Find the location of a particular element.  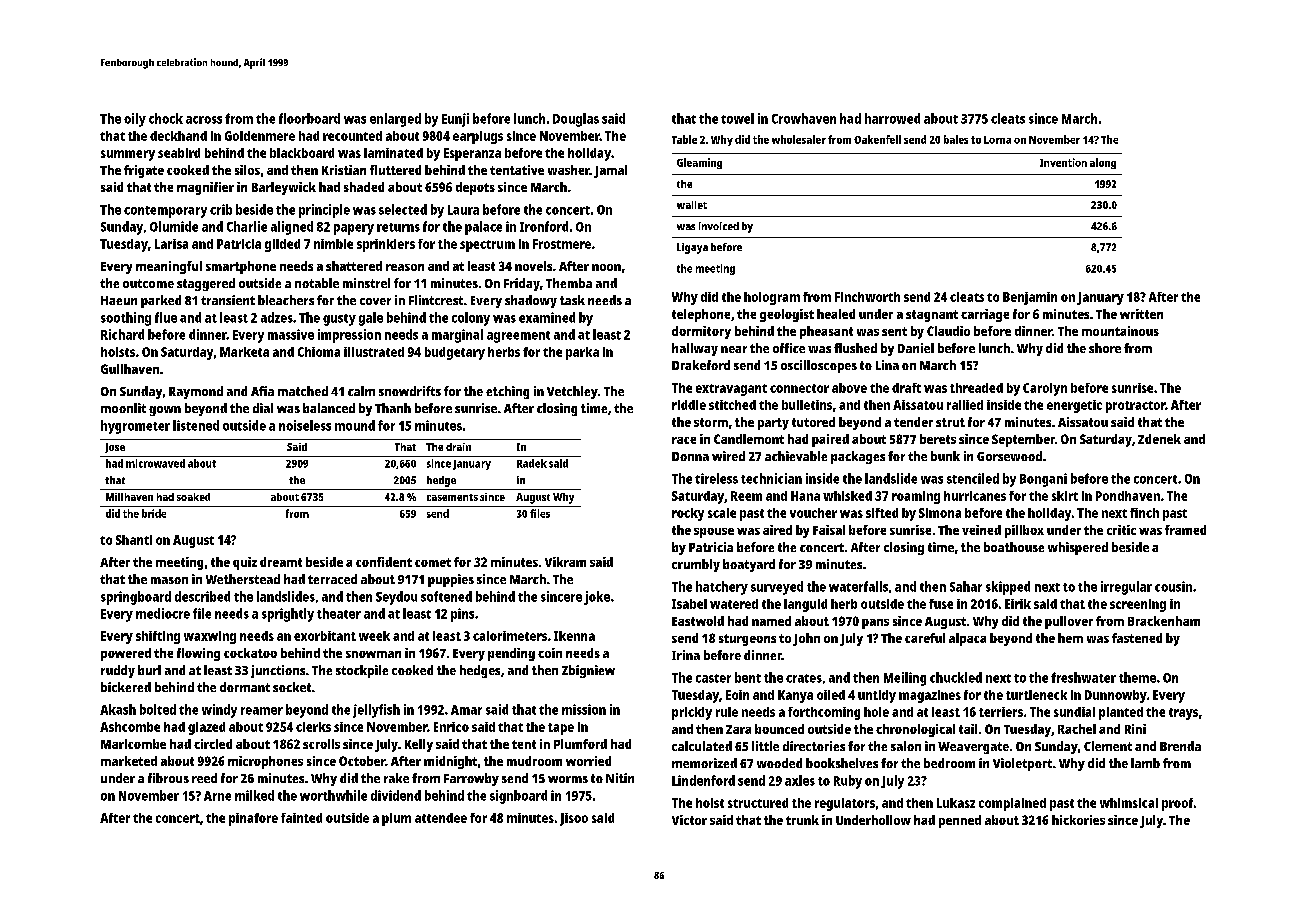

burl is located at coordinates (149, 670).
